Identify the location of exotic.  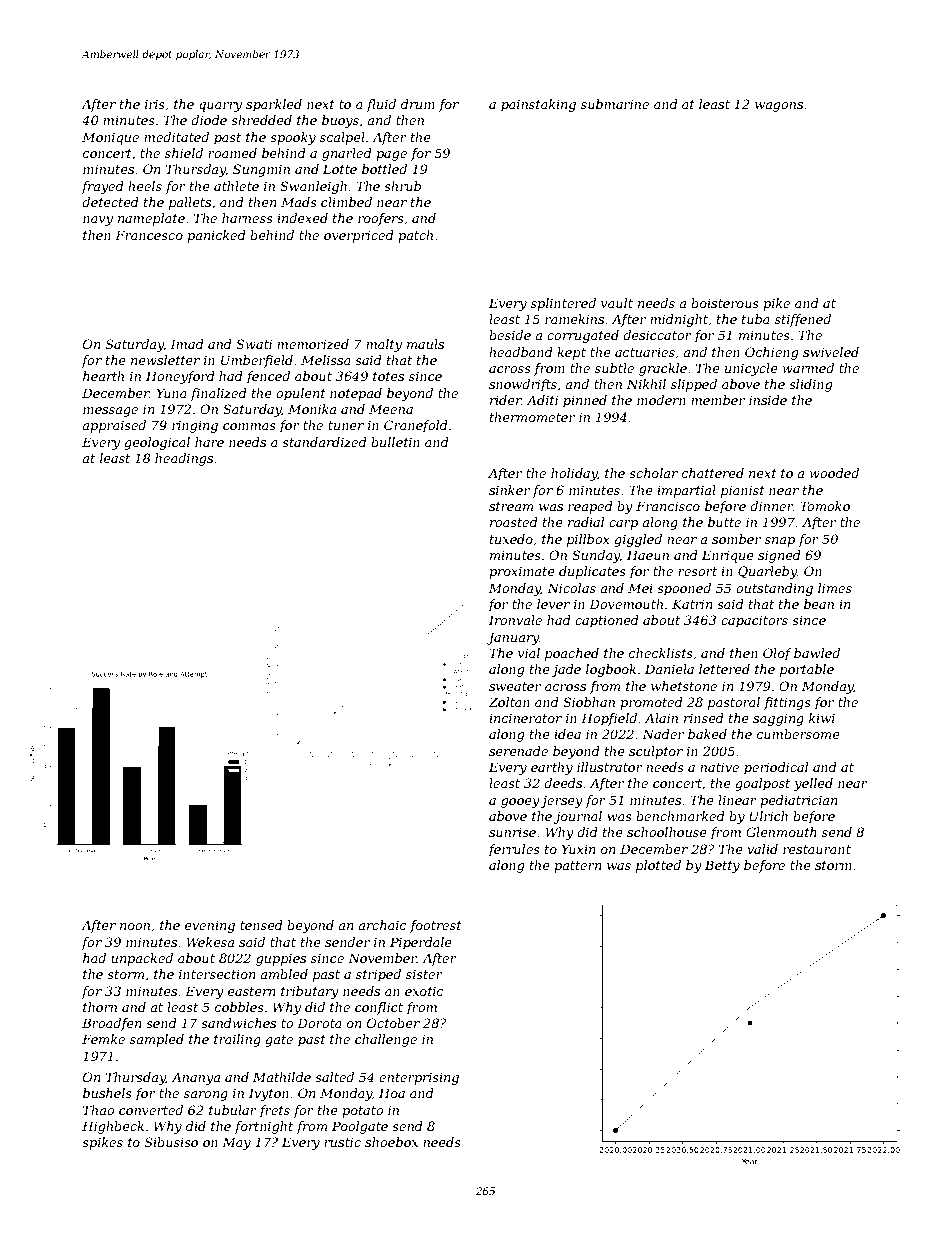
(424, 991).
